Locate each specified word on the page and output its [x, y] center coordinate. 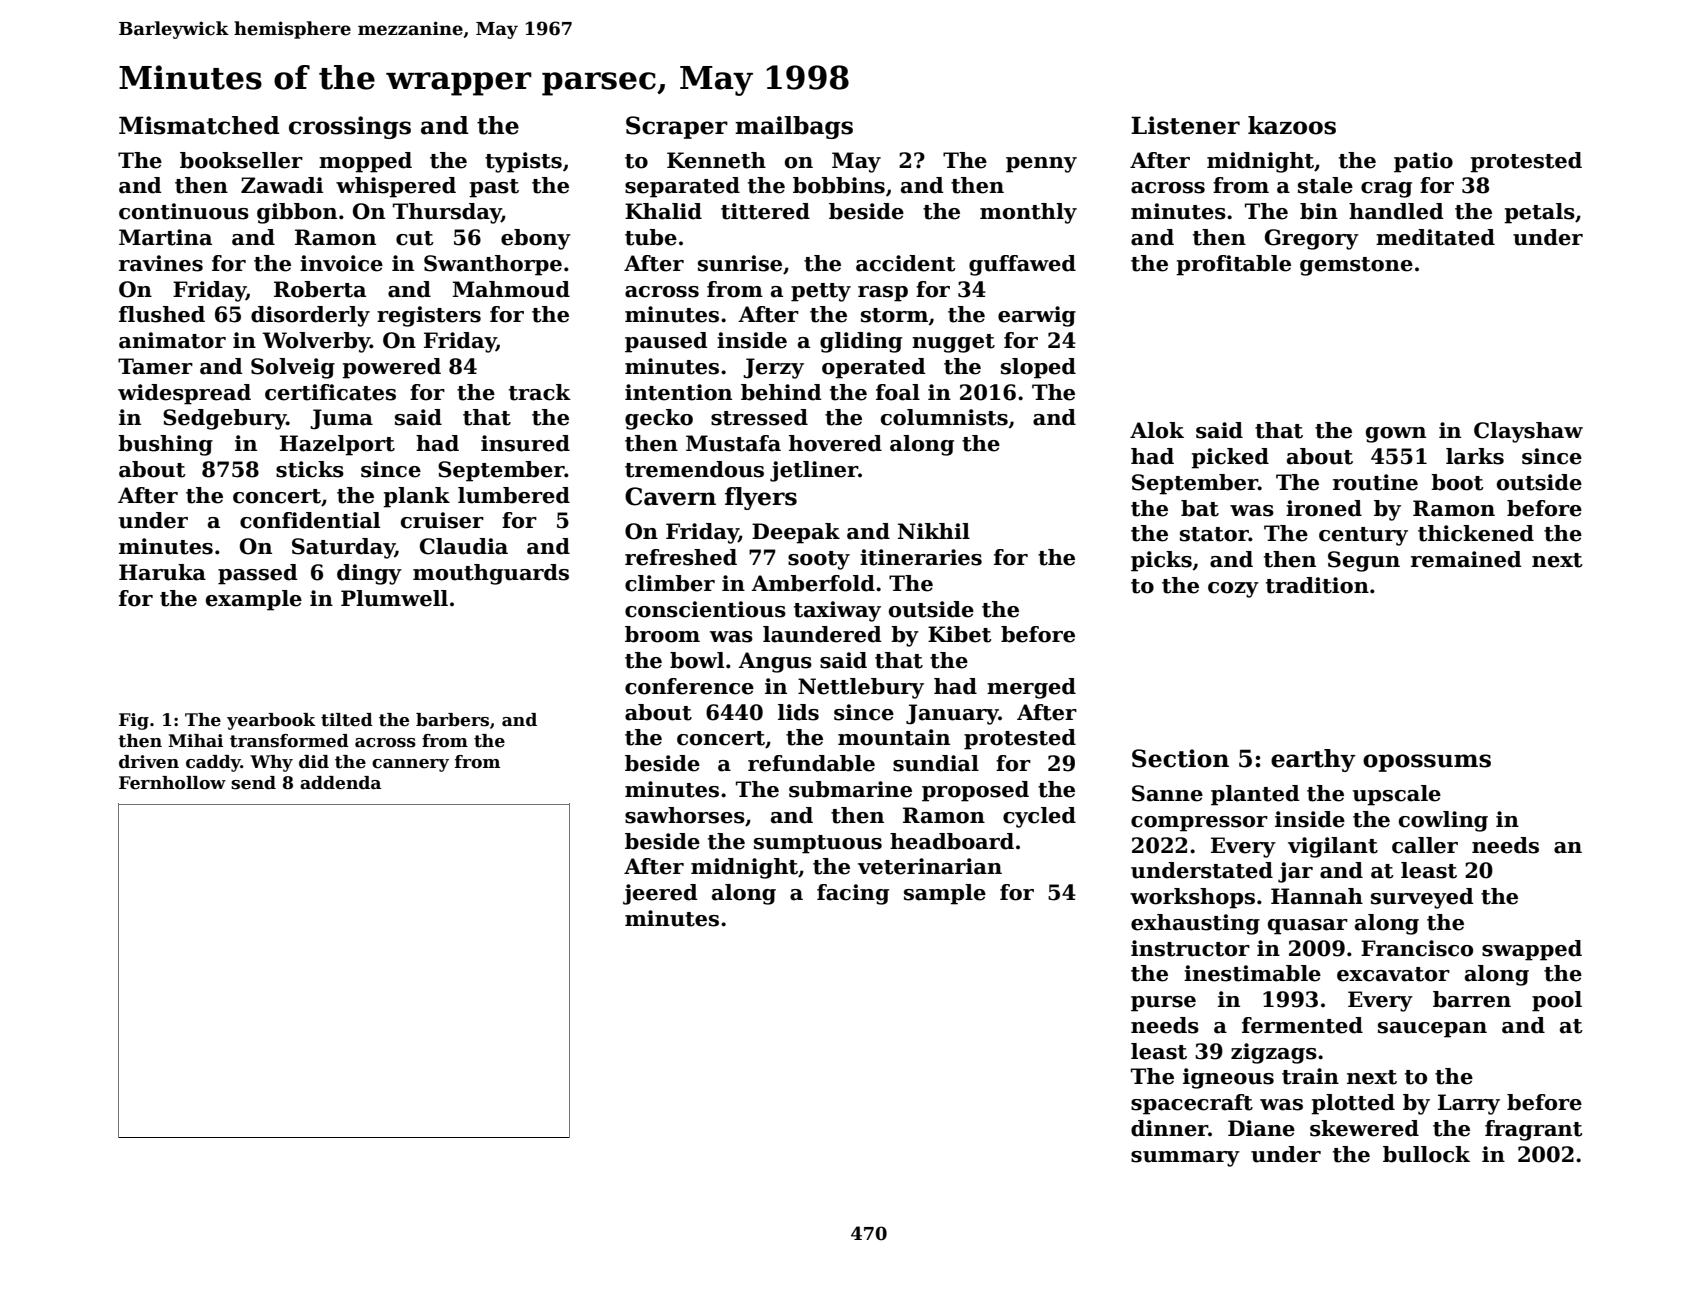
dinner [1169, 1128]
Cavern [670, 496]
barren [1472, 999]
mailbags [794, 127]
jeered [660, 894]
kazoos [1292, 125]
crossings [350, 127]
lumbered [514, 495]
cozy [1233, 590]
